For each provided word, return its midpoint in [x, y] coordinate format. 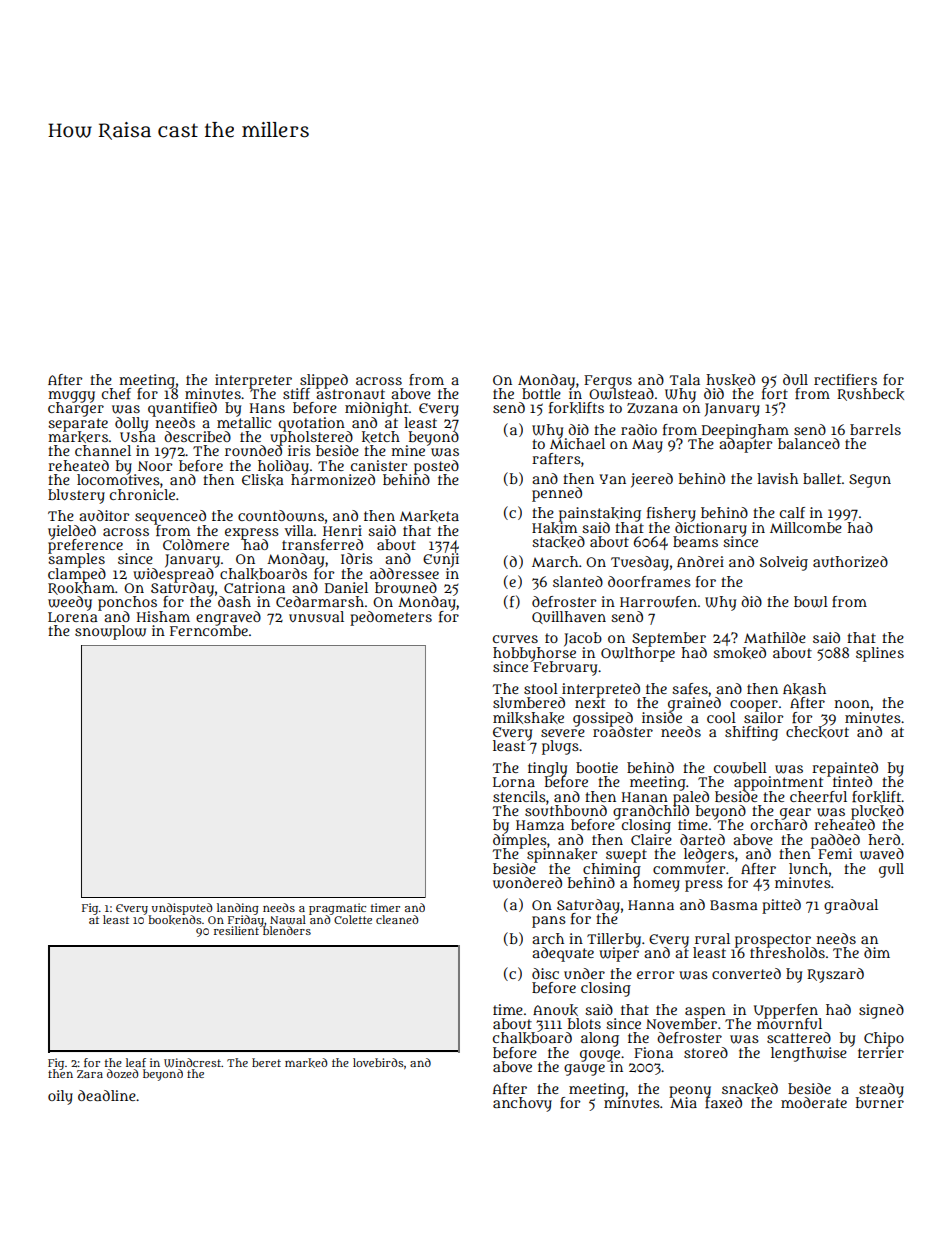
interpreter [253, 381]
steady [881, 1090]
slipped [324, 381]
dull [795, 379]
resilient [237, 930]
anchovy [522, 1104]
